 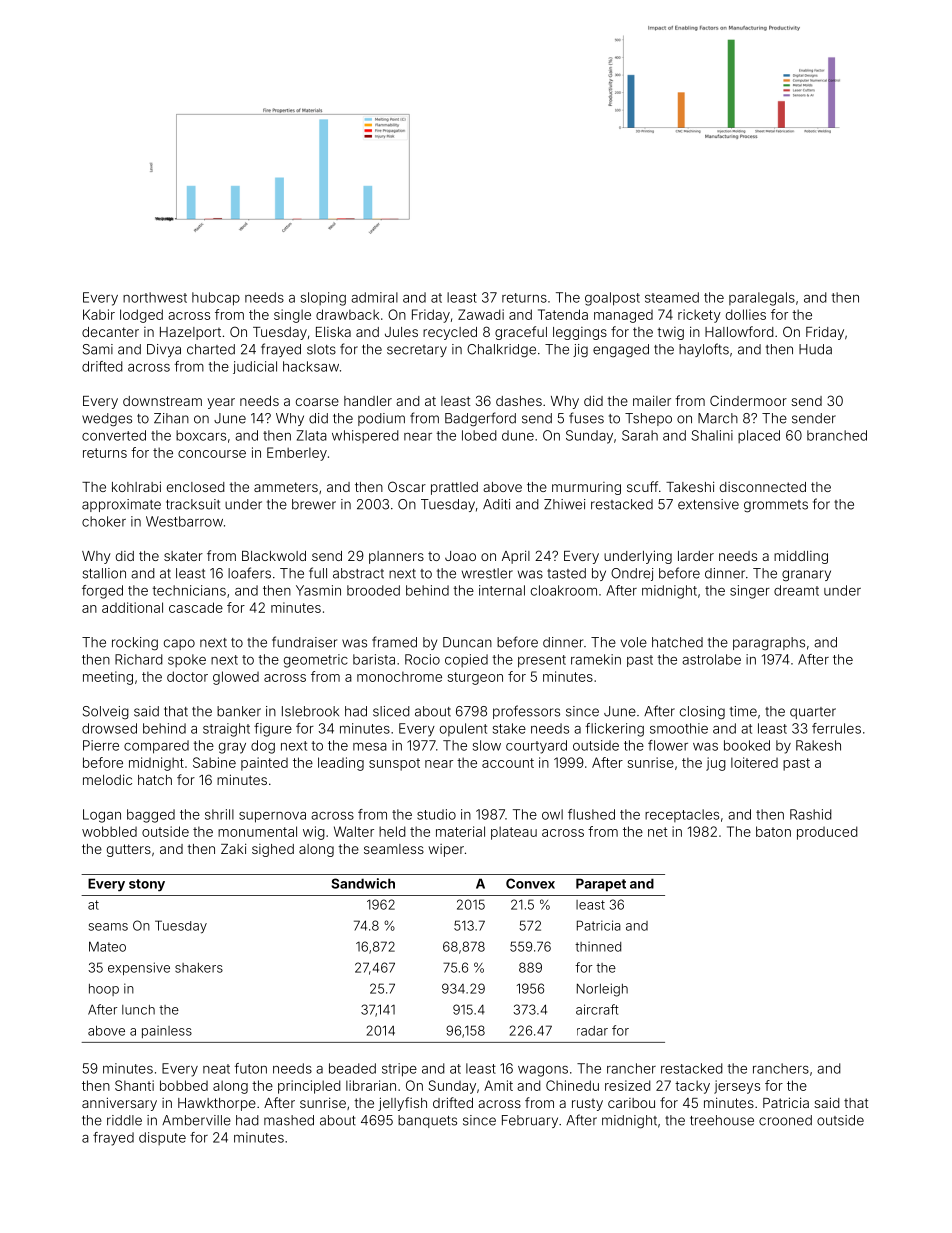 I want to click on slow, so click(x=487, y=745).
